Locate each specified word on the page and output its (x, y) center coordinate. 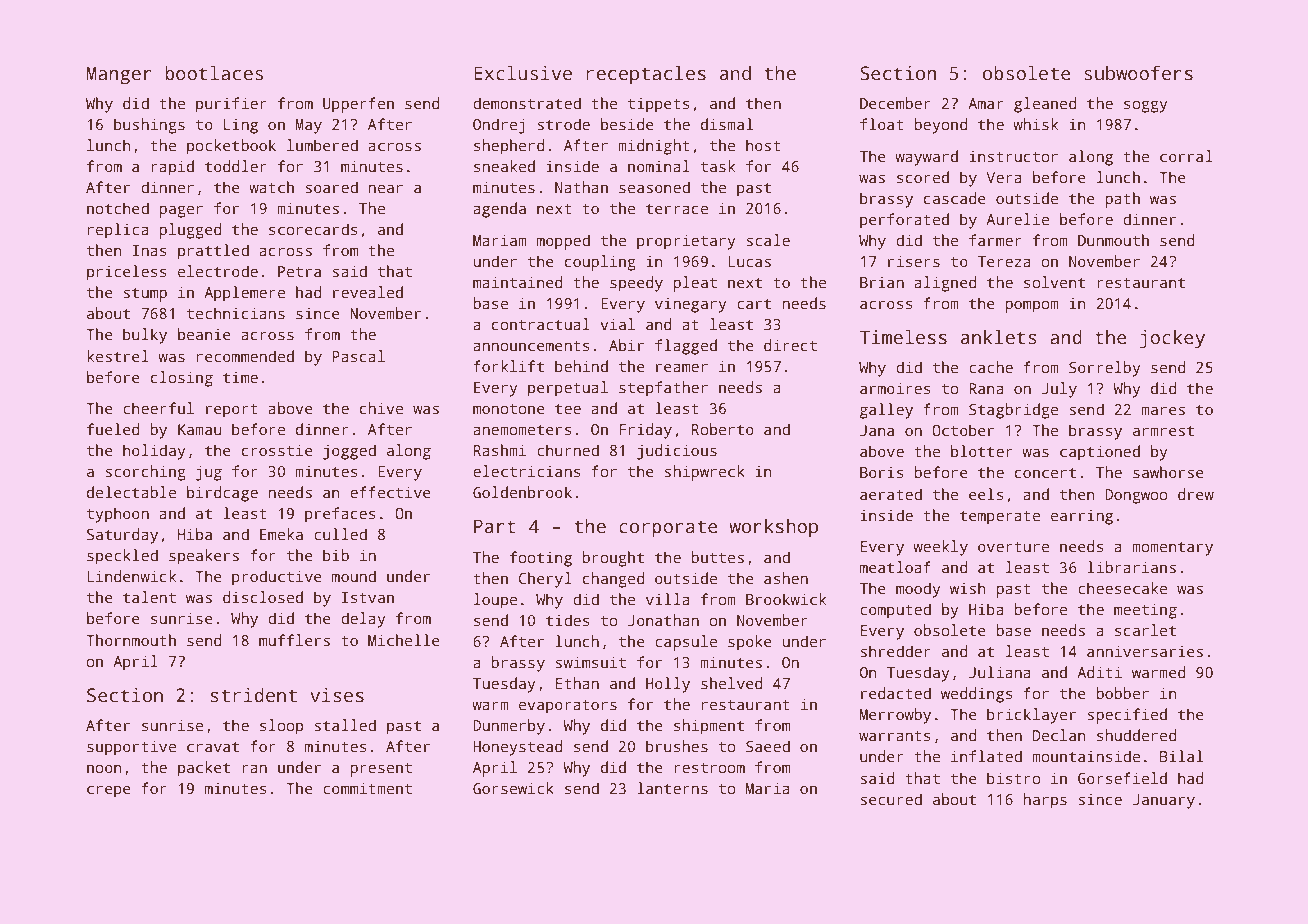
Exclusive (523, 73)
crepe (109, 791)
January (1164, 801)
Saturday (122, 536)
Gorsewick (513, 788)
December (895, 103)
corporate (668, 529)
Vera (1004, 177)
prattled (213, 252)
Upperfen (358, 105)
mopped (563, 242)
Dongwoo (1136, 496)
